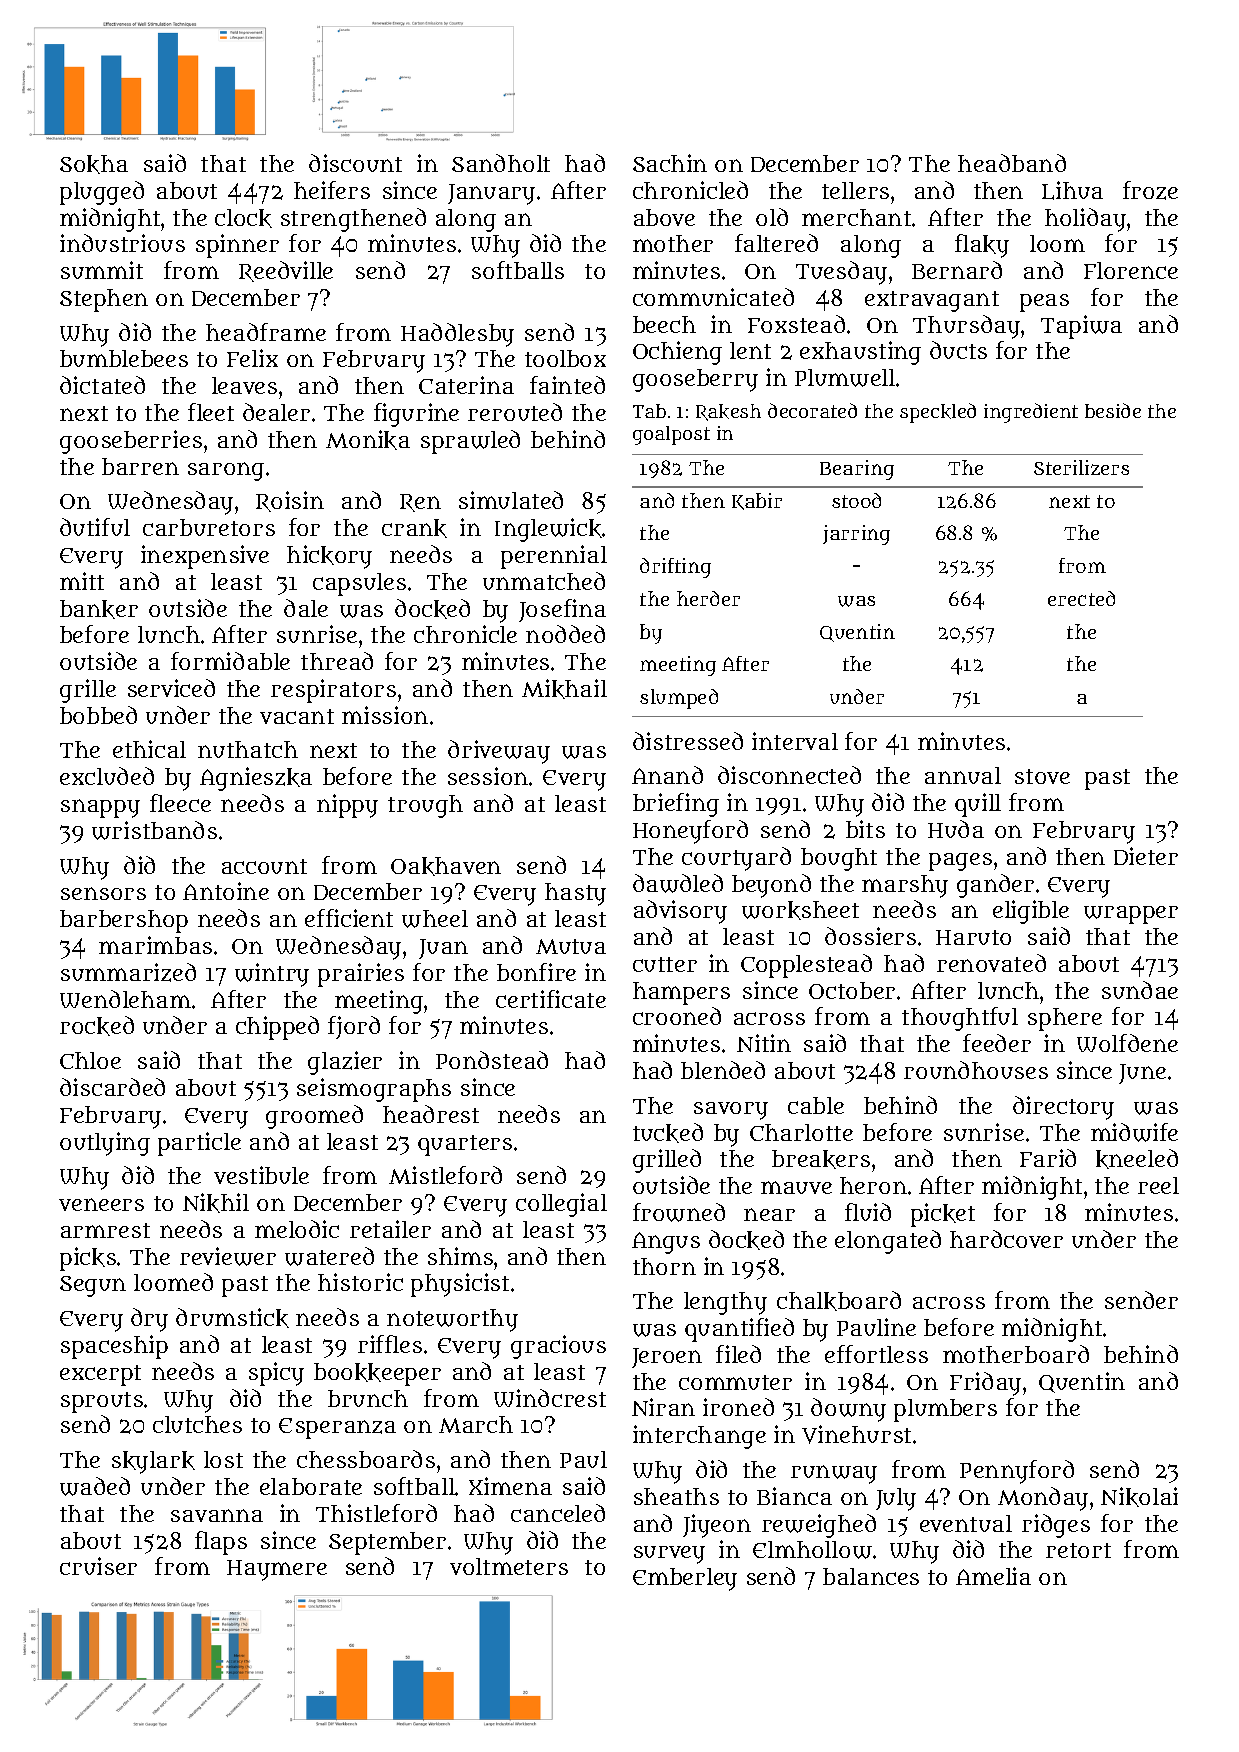 The height and width of the screenshot is (1752, 1239). I want to click on sprouts, so click(102, 1402).
